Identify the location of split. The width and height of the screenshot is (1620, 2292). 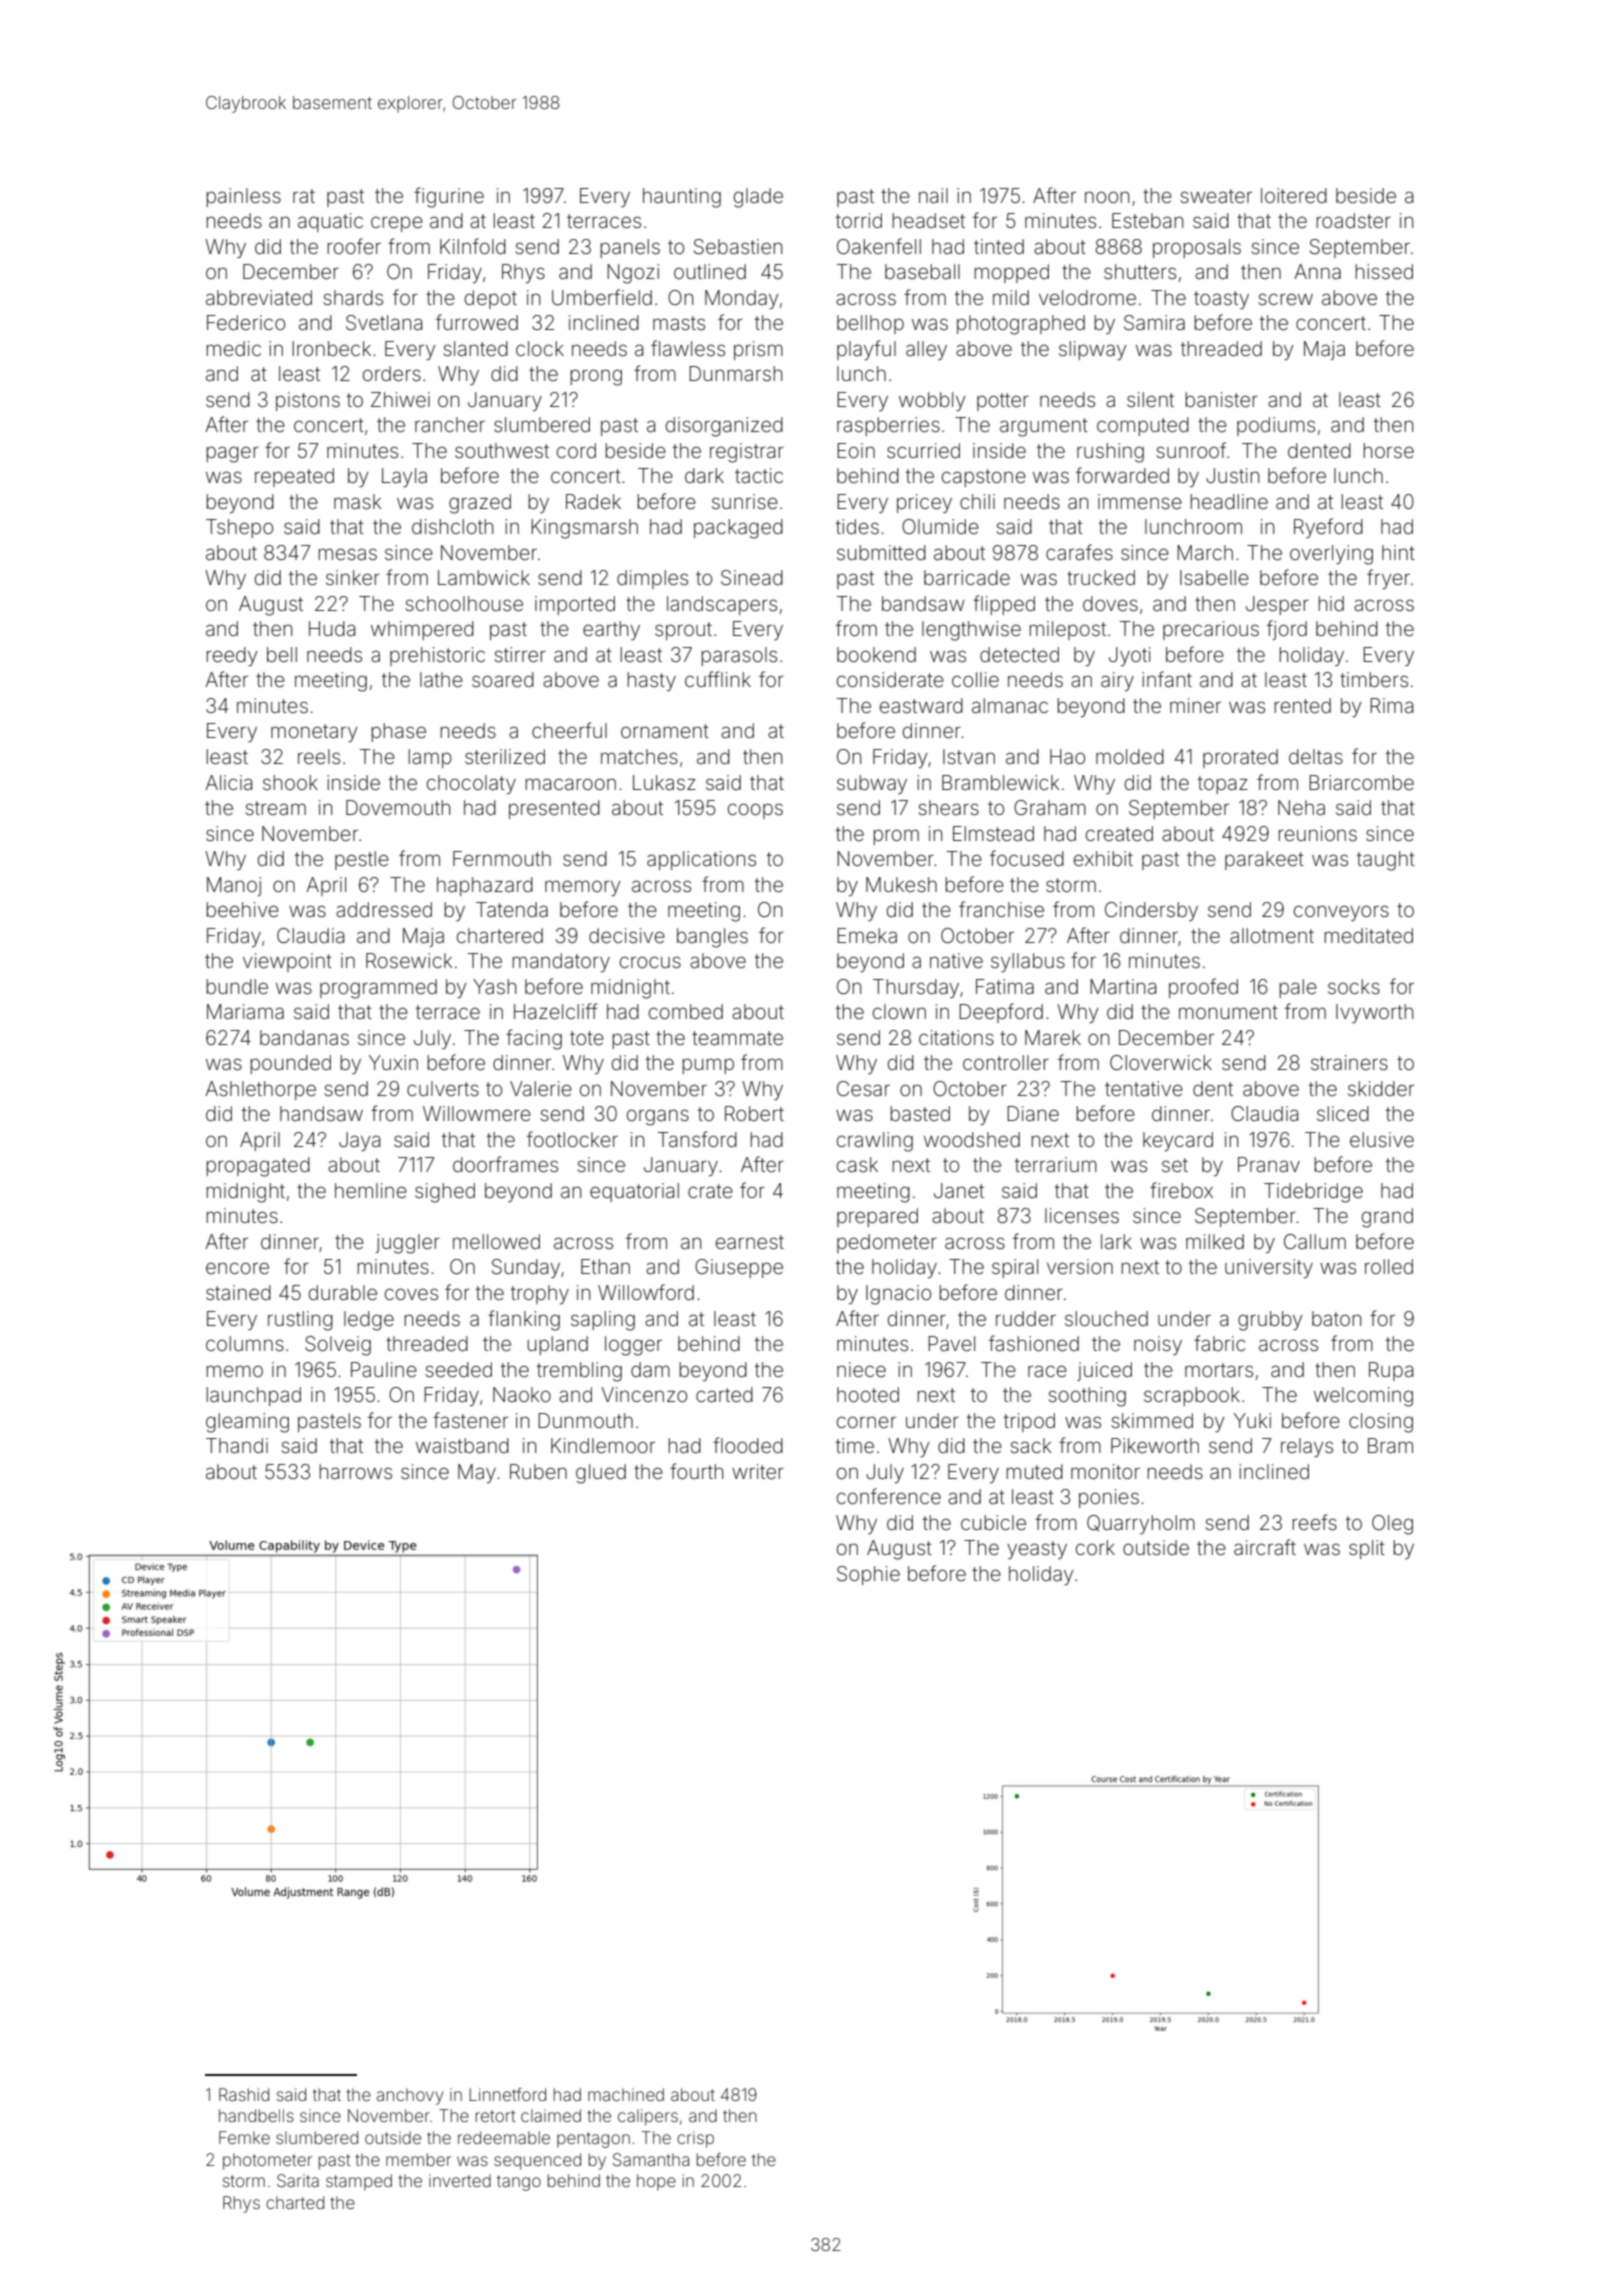
(1367, 1549).
